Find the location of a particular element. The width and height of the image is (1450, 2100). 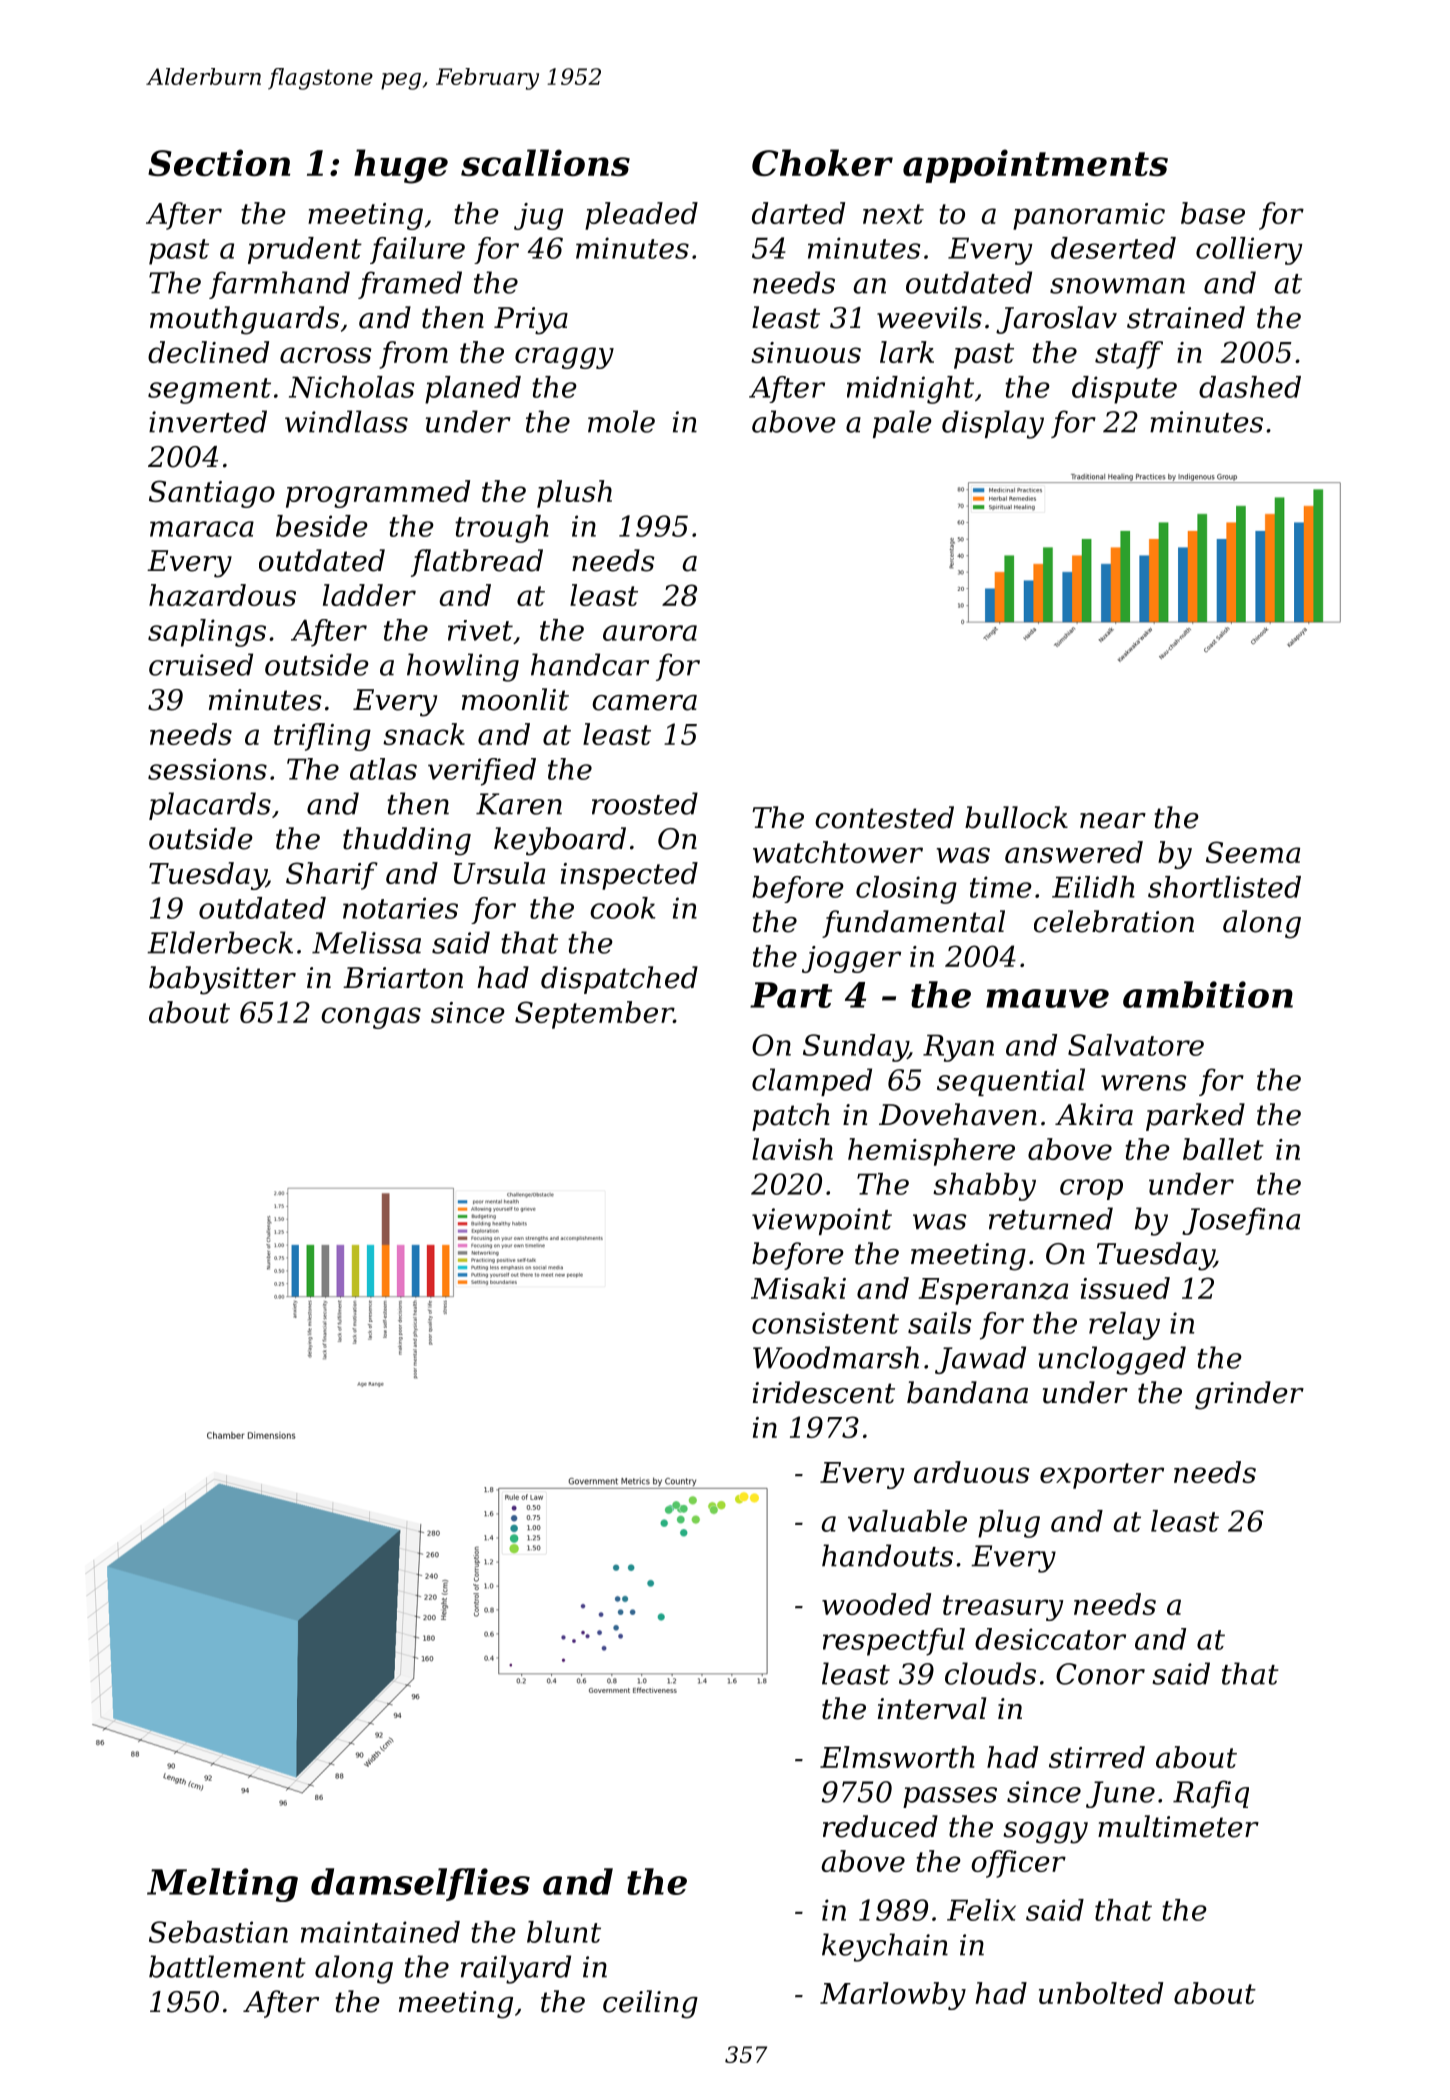

Section is located at coordinates (219, 162).
